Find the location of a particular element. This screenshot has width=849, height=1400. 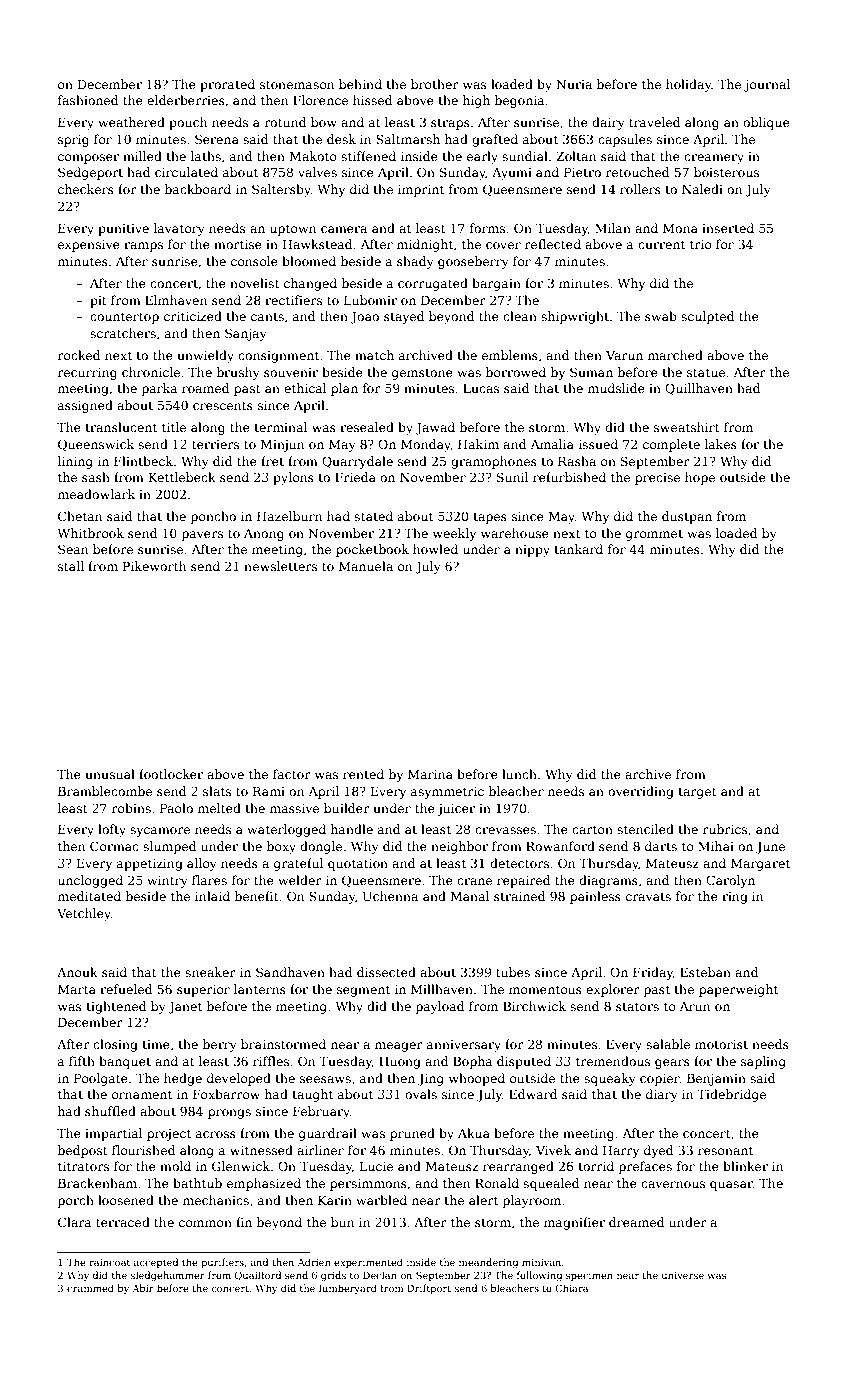

Marina is located at coordinates (430, 774).
